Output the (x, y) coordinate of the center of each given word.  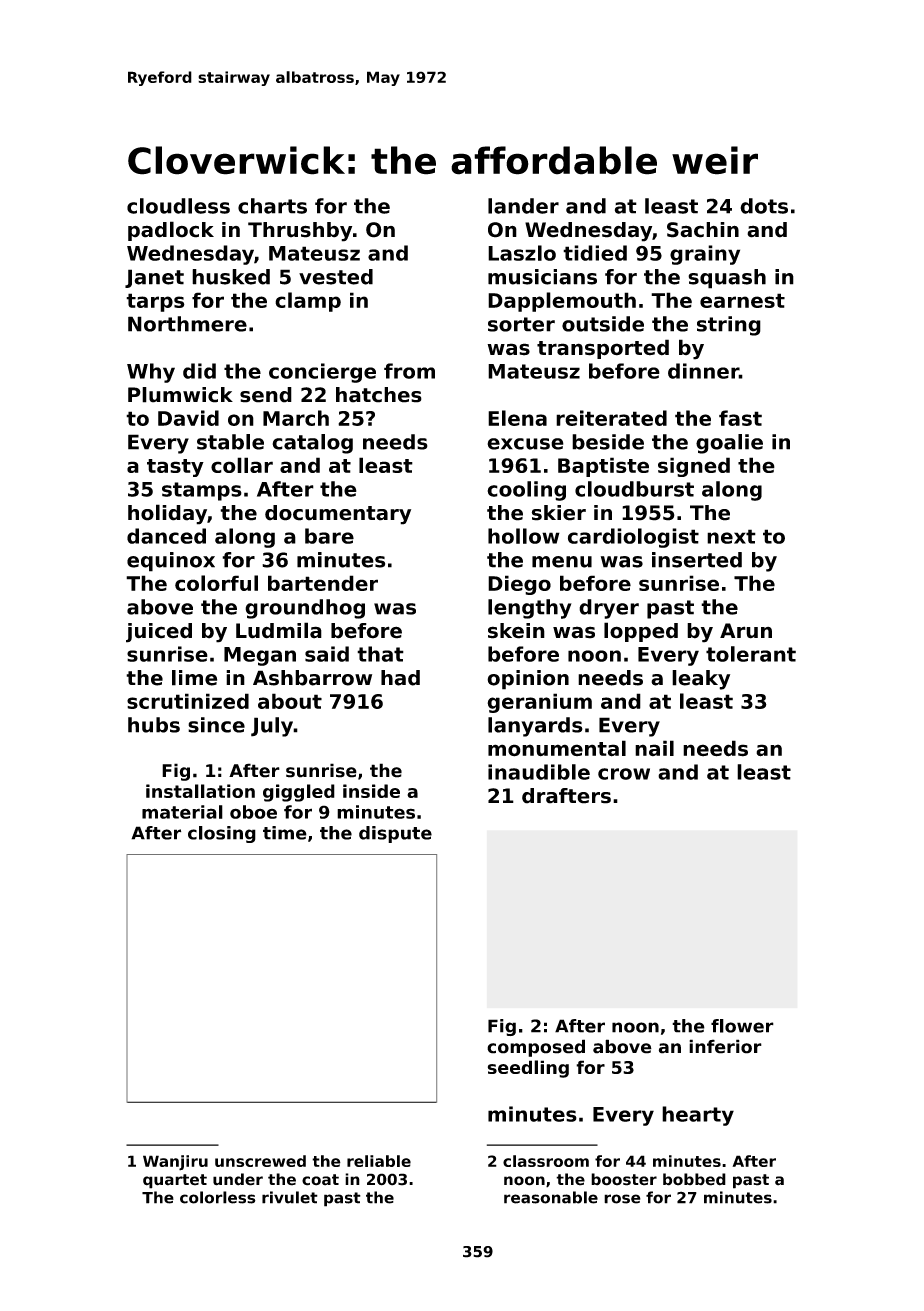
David (188, 418)
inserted (697, 560)
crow (624, 774)
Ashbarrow (312, 678)
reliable (379, 1161)
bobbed (694, 1179)
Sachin (703, 230)
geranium (539, 703)
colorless (218, 1197)
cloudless (178, 206)
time (285, 833)
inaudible (539, 772)
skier (559, 513)
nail (654, 748)
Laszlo (522, 253)
